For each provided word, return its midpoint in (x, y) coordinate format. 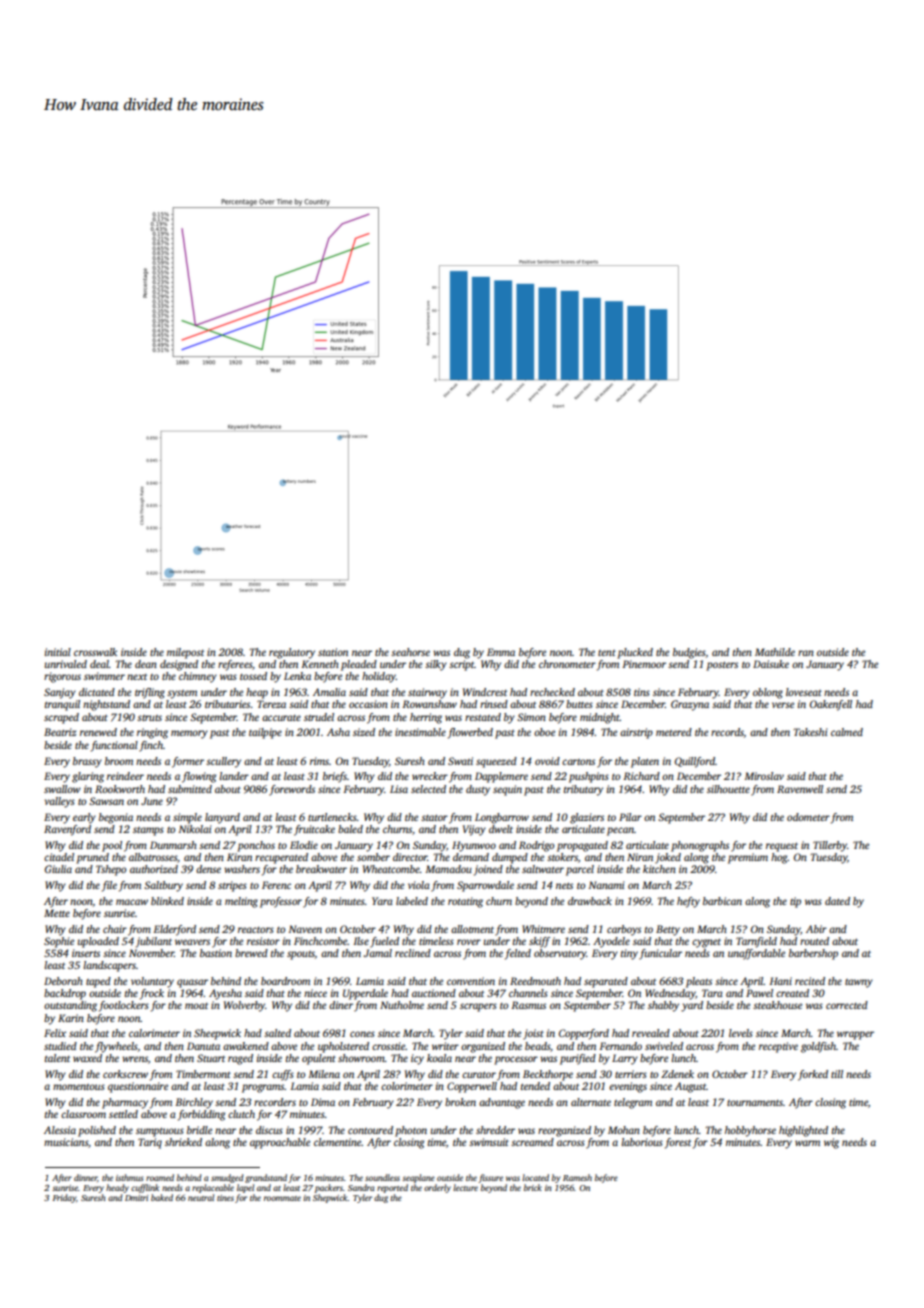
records (727, 733)
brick (533, 1187)
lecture (465, 1187)
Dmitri (136, 1198)
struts (149, 718)
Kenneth (320, 664)
